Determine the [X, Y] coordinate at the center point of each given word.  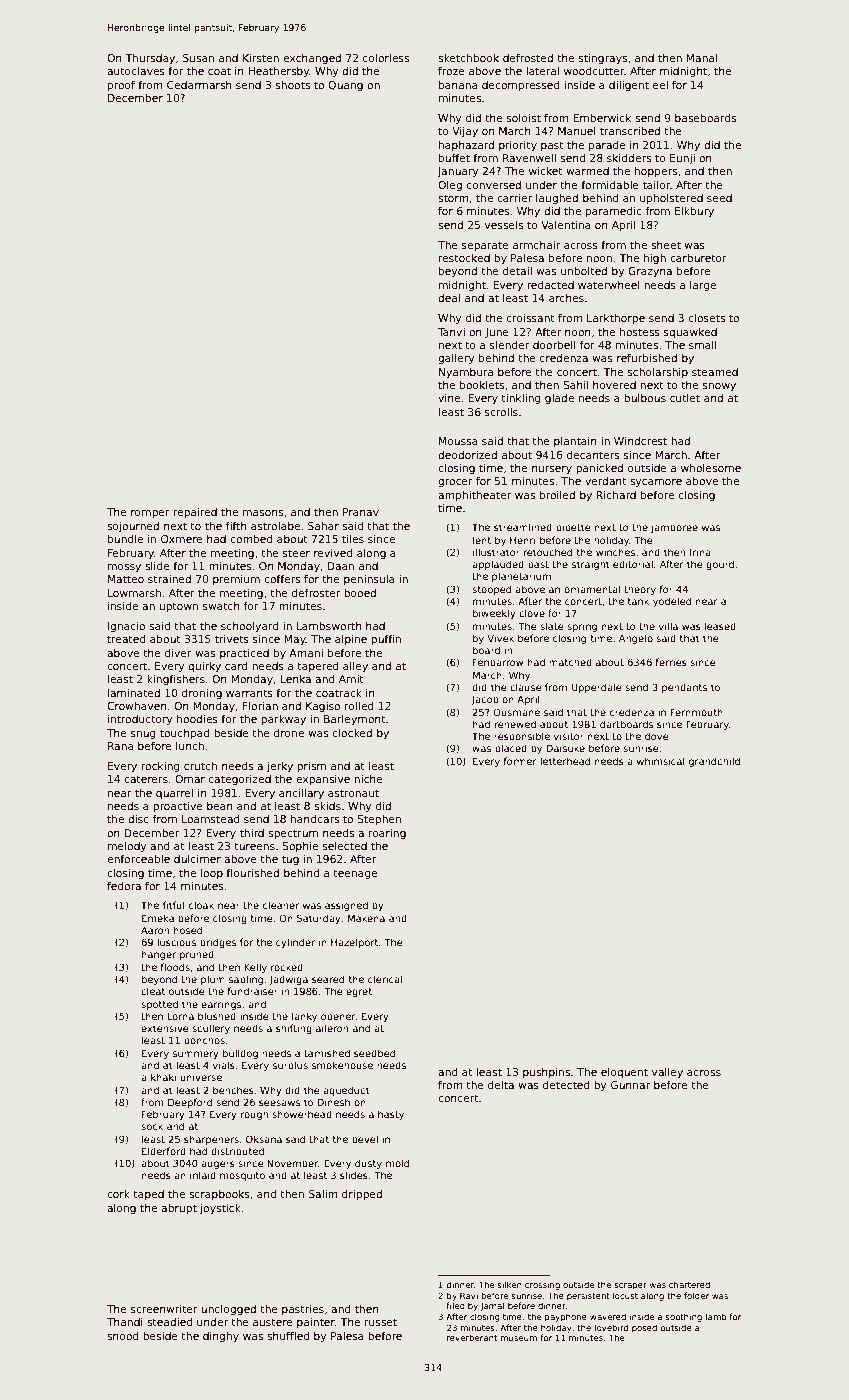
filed [455, 1305]
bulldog [240, 1054]
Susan [198, 58]
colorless [386, 58]
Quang [345, 86]
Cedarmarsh [199, 85]
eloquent [624, 1073]
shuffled [288, 1336]
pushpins [546, 1073]
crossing [542, 1285]
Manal [701, 58]
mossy [124, 568]
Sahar [323, 526]
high [655, 259]
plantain [575, 442]
